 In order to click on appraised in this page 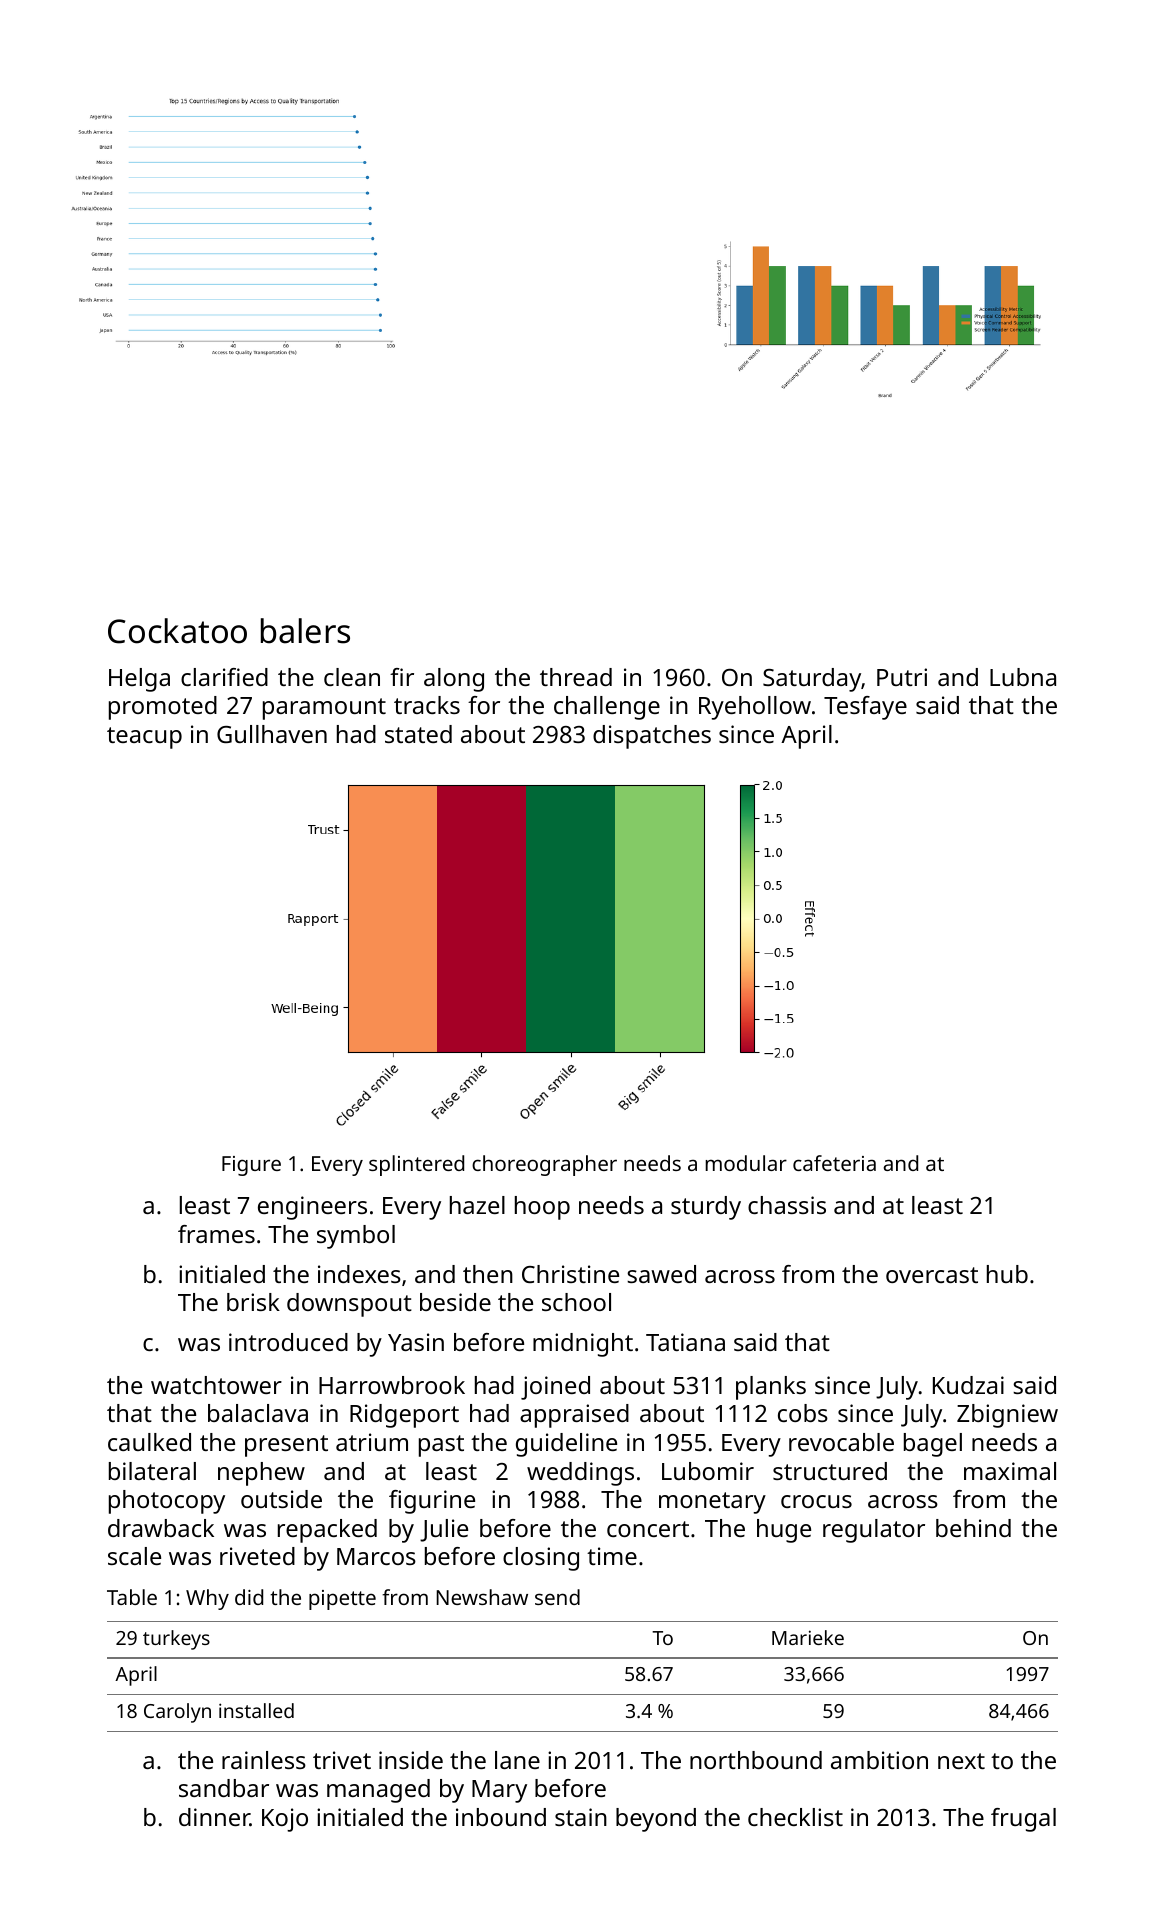, I will do `click(574, 1416)`.
